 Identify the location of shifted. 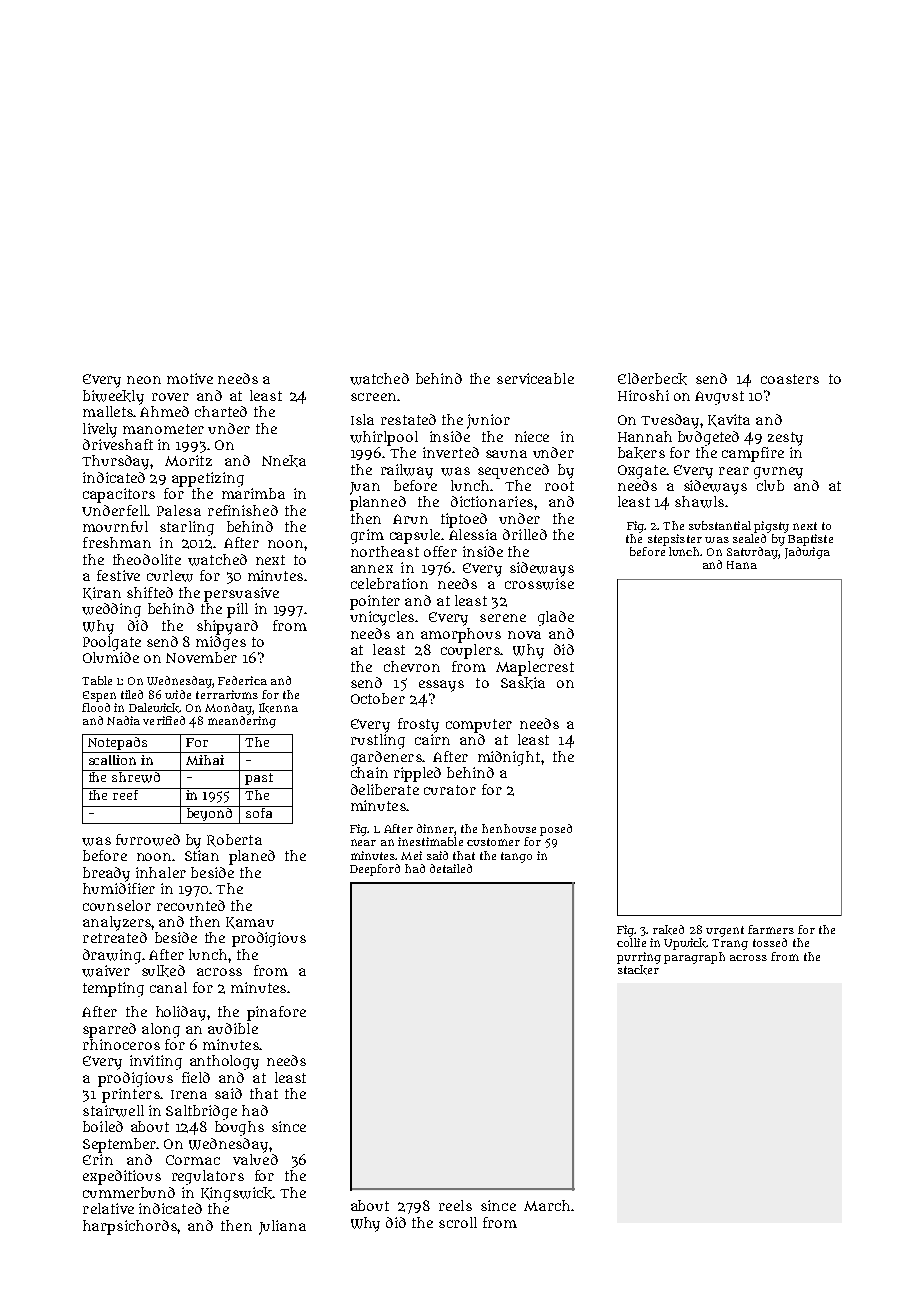
(150, 592).
